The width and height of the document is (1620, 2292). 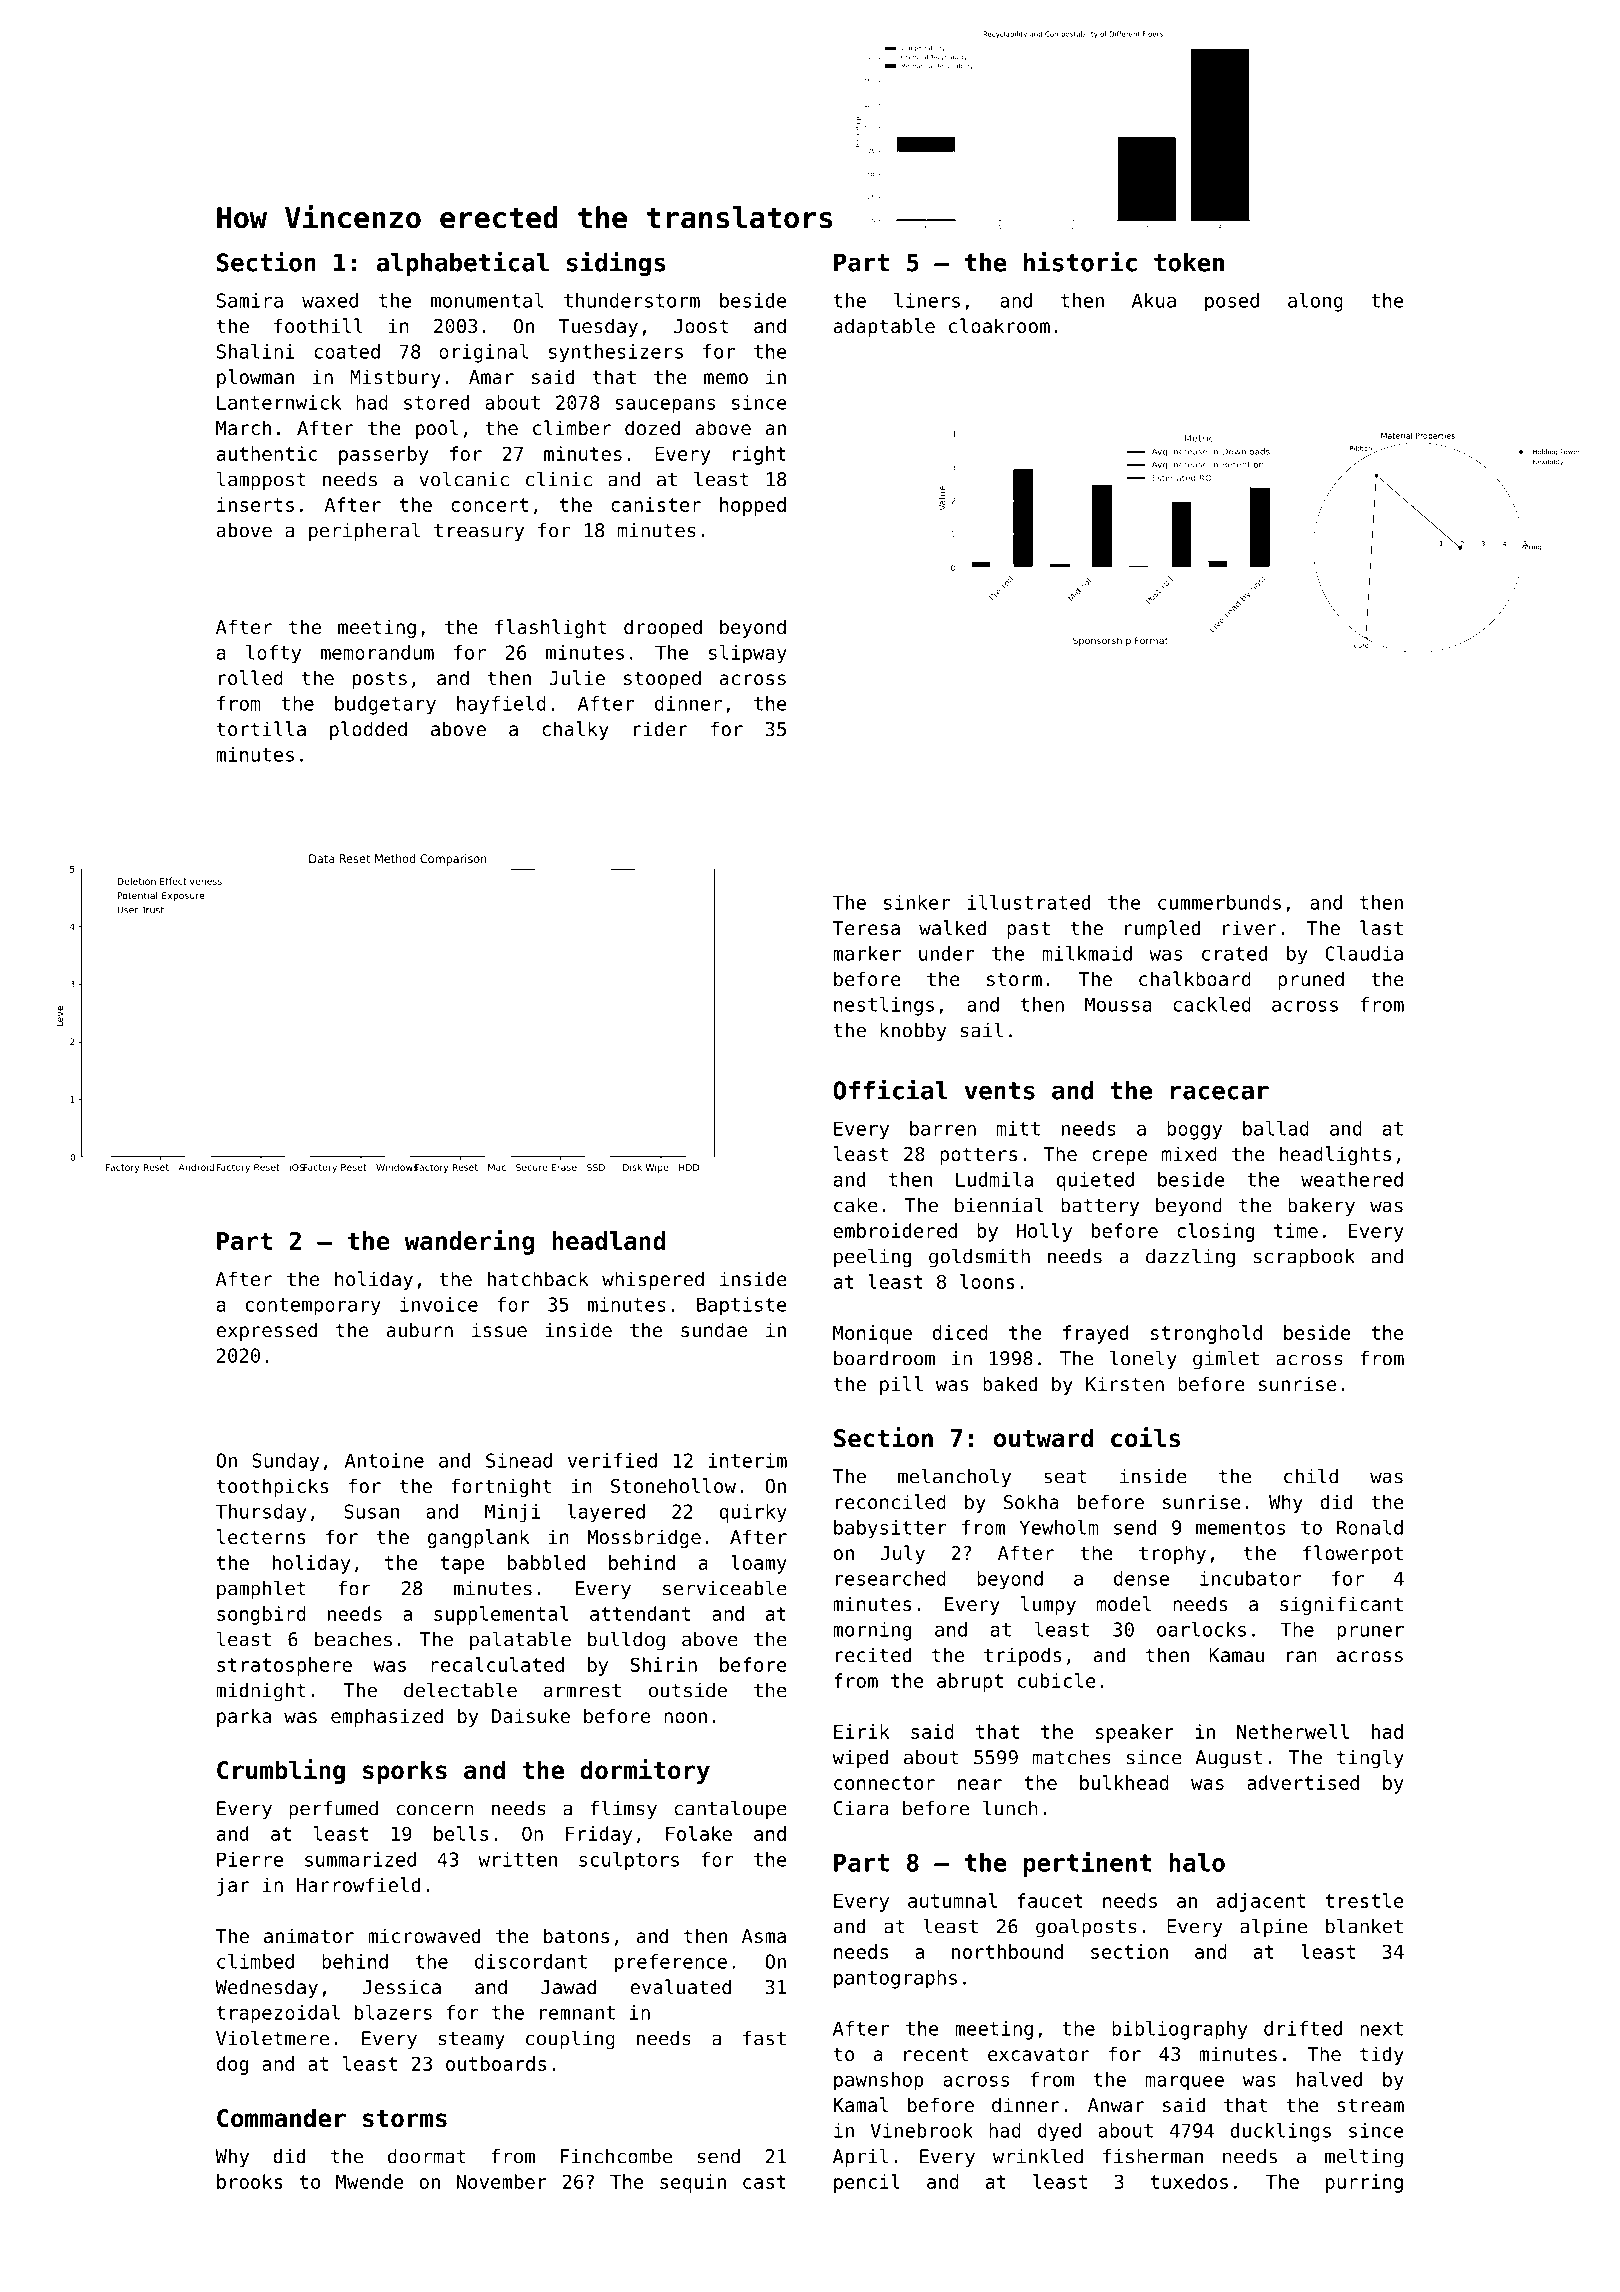 What do you see at coordinates (255, 1961) in the document?
I see `climbed` at bounding box center [255, 1961].
